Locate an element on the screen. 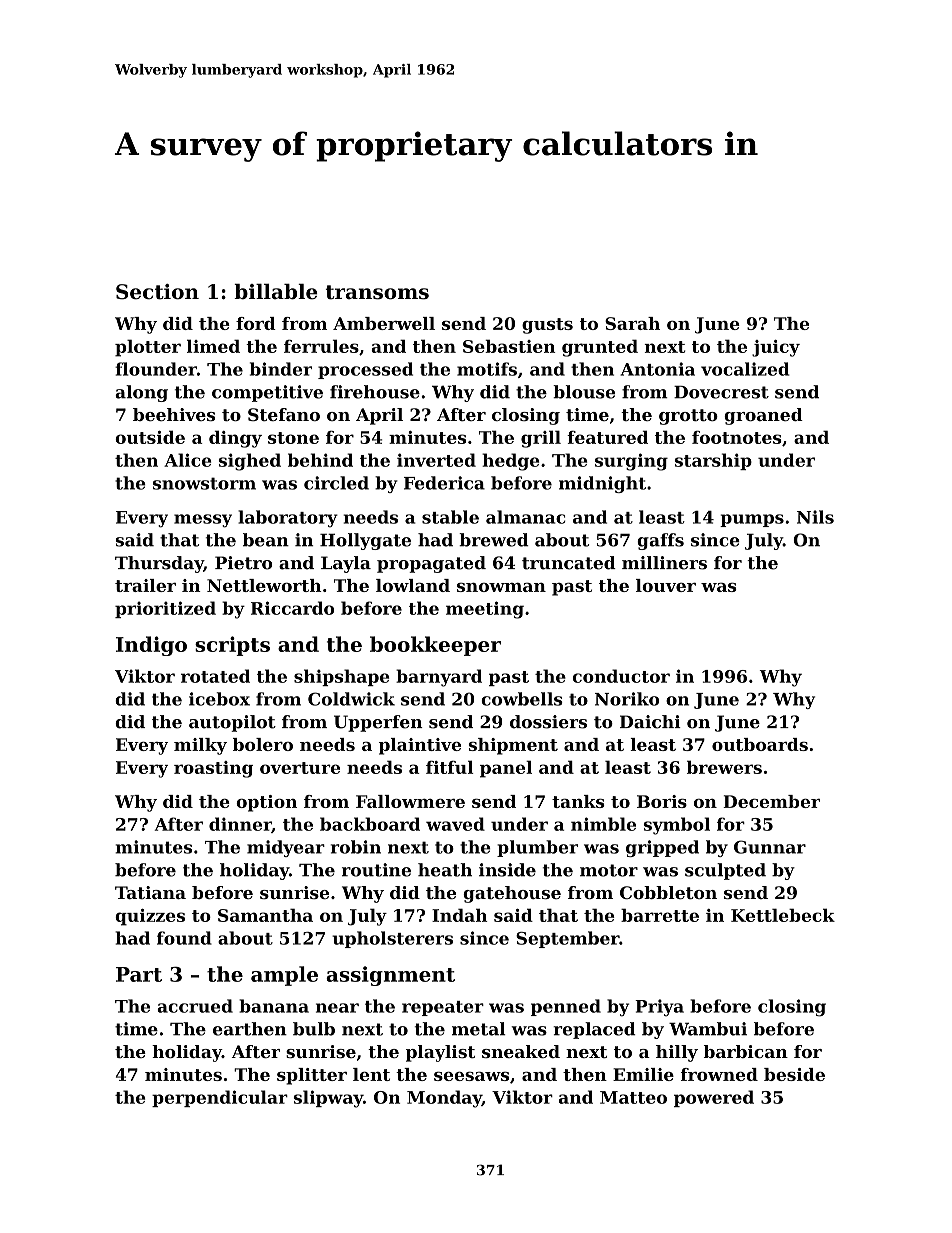 Image resolution: width=952 pixels, height=1233 pixels. barrette is located at coordinates (660, 915).
